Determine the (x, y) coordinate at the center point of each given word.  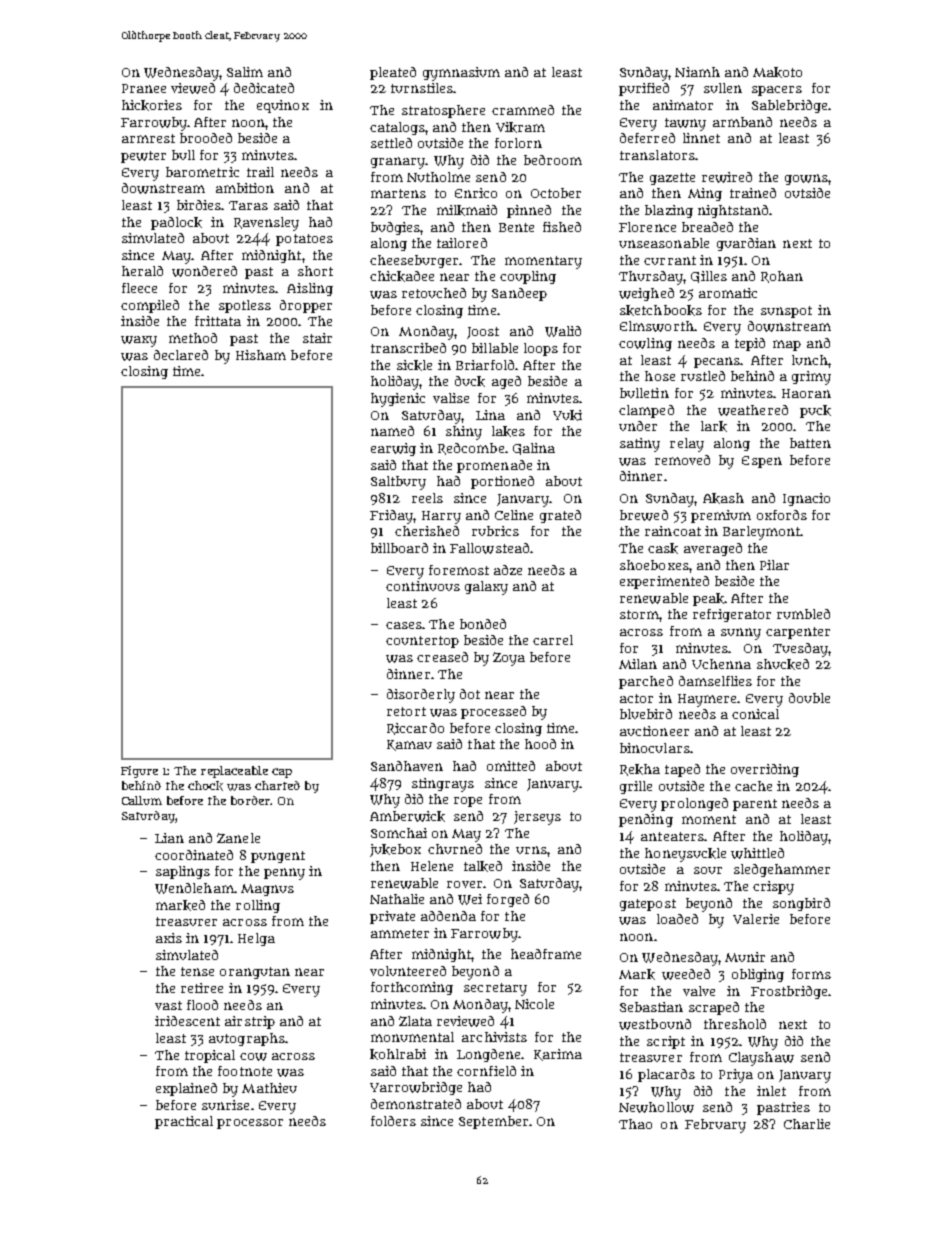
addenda (448, 916)
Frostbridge (789, 992)
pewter (143, 157)
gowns (806, 179)
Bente (516, 227)
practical (184, 1122)
